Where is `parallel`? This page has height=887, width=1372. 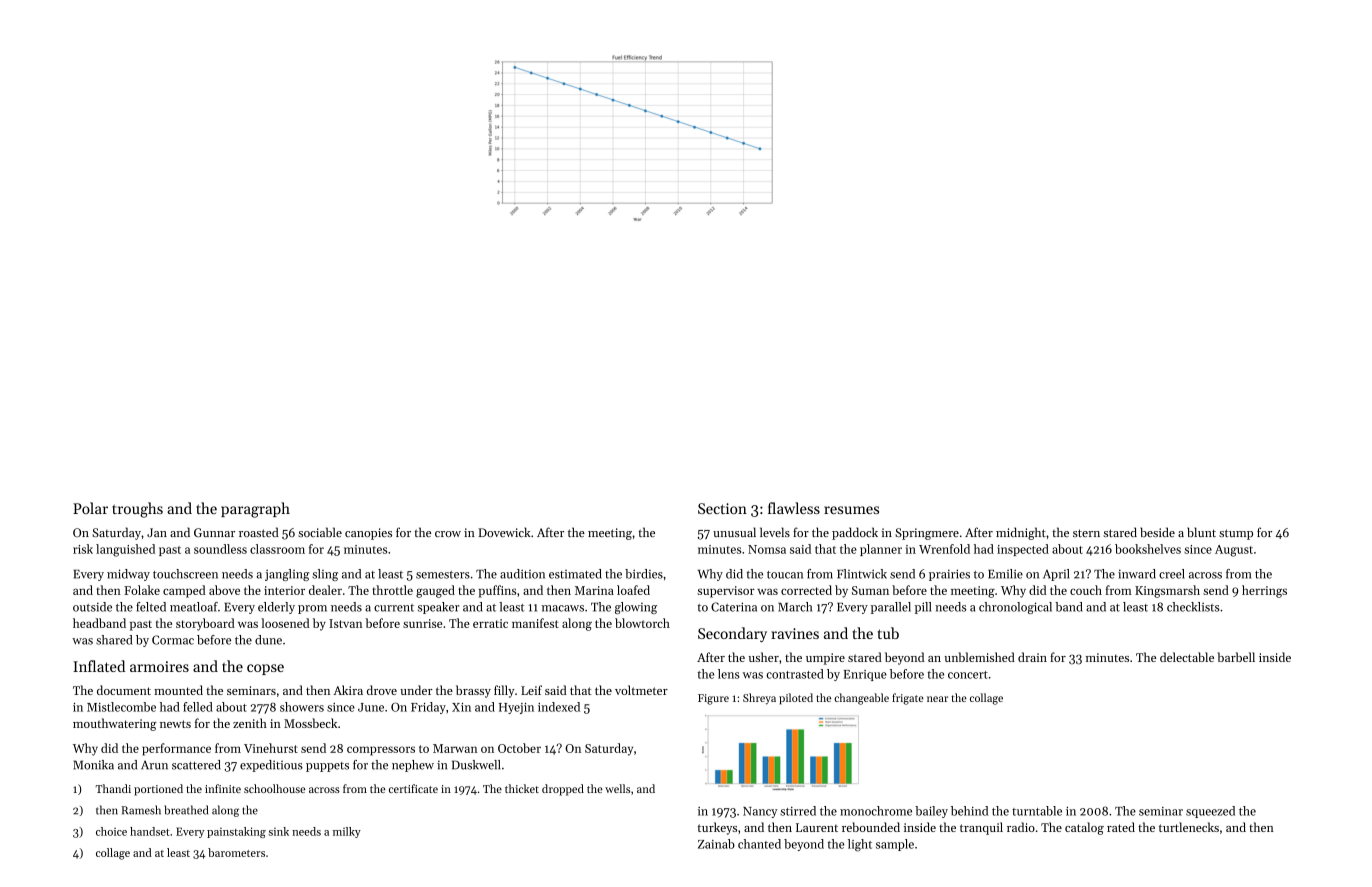
parallel is located at coordinates (891, 608).
